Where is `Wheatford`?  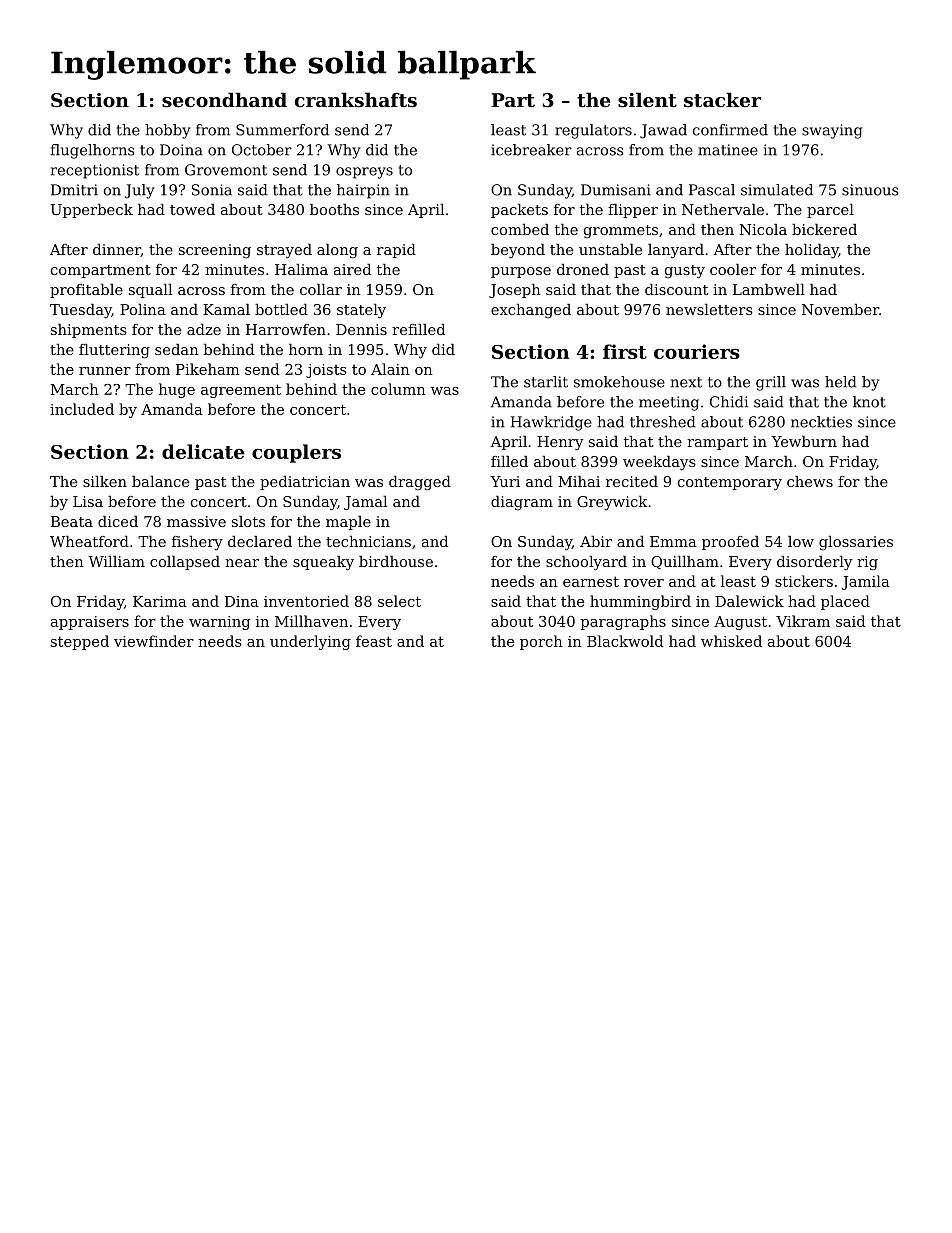 Wheatford is located at coordinates (89, 541).
